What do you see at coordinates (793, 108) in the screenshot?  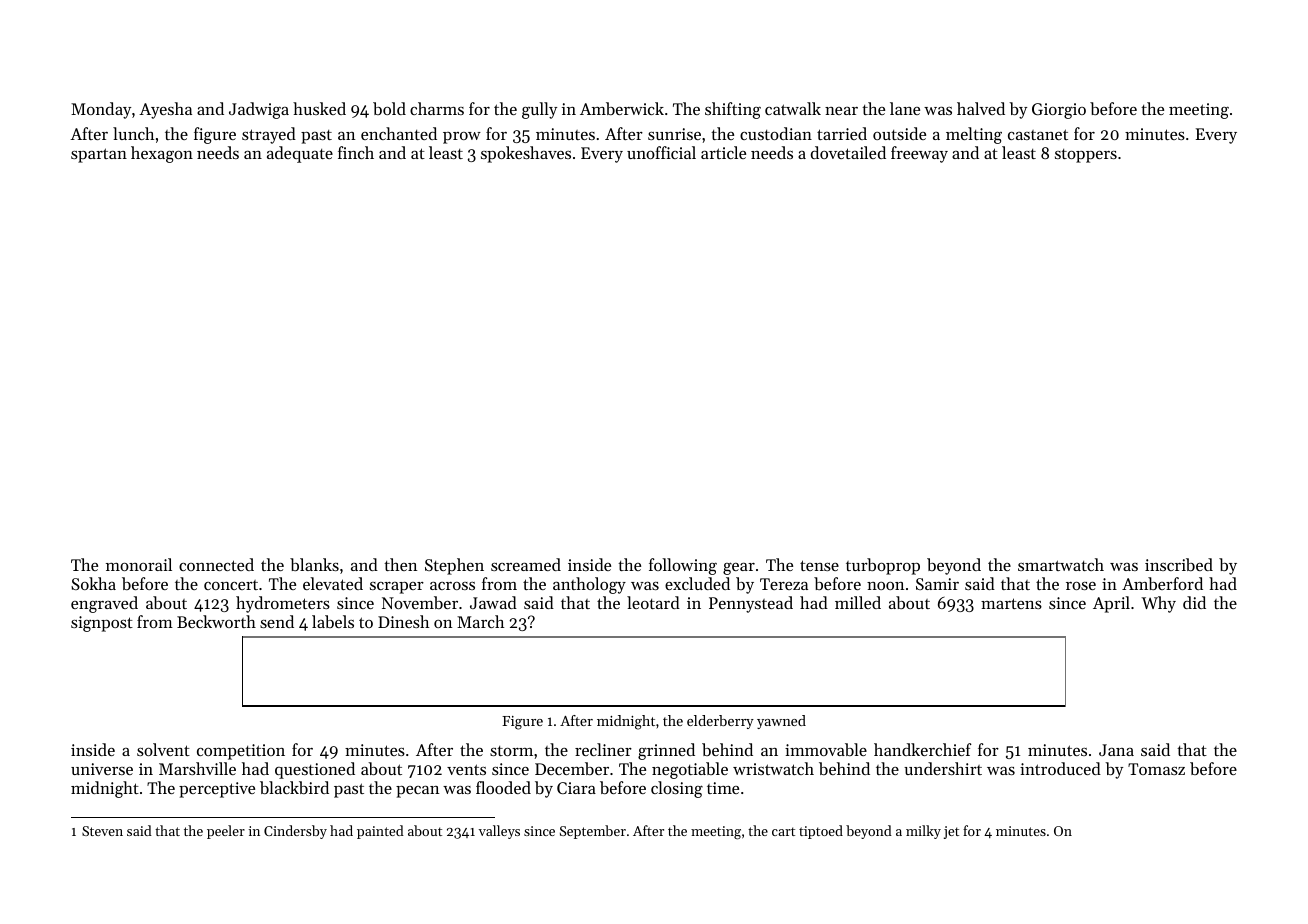 I see `catwalk` at bounding box center [793, 108].
